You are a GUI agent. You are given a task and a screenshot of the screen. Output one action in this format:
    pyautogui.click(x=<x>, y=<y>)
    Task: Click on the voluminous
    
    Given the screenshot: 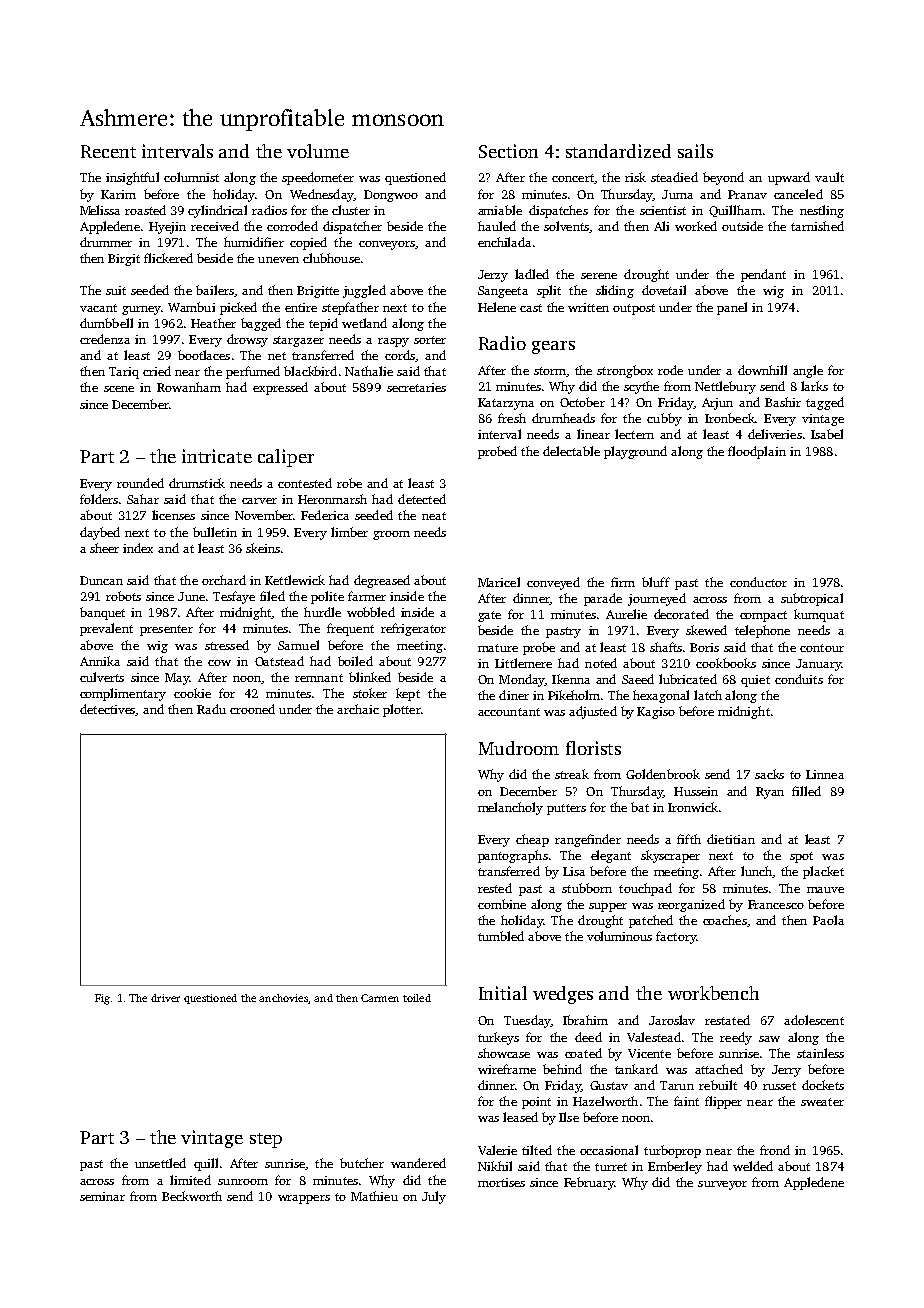 What is the action you would take?
    pyautogui.click(x=619, y=936)
